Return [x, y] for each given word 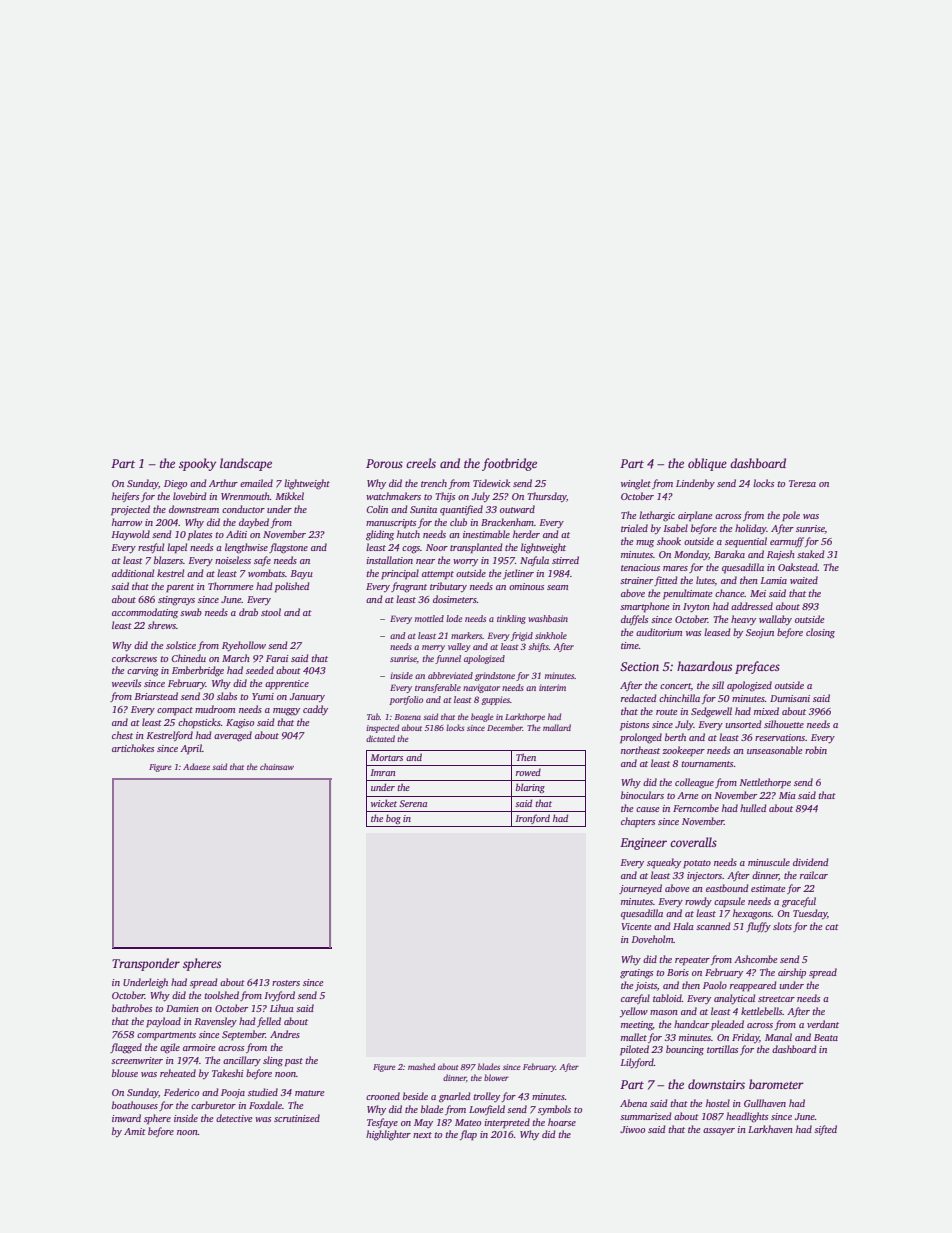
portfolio [406, 700]
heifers [125, 497]
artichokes [133, 748]
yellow [634, 1012]
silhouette [784, 724]
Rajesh [781, 555]
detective [234, 1118]
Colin [377, 509]
